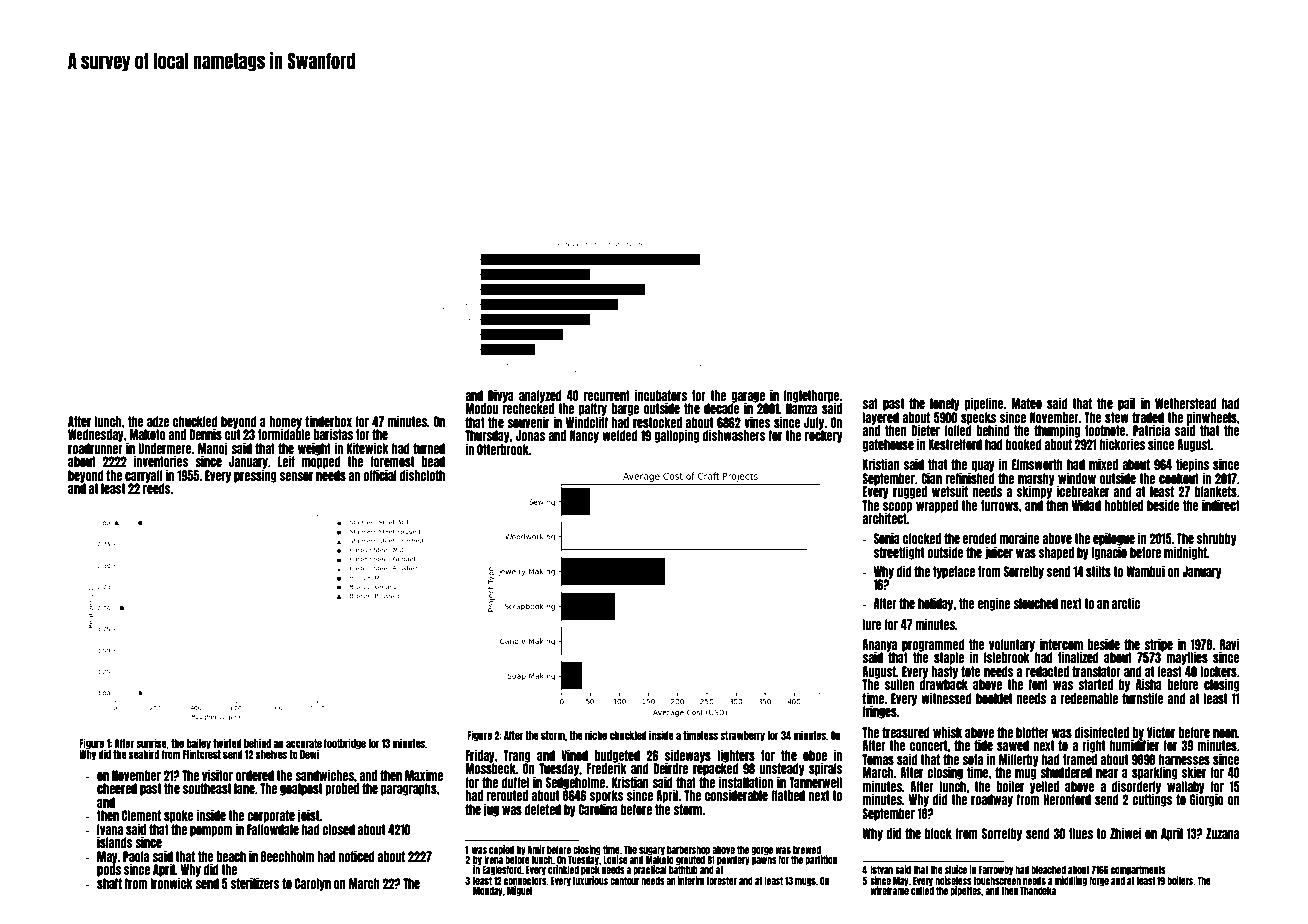  Describe the element at coordinates (1230, 644) in the screenshot. I see `Ravi` at that location.
